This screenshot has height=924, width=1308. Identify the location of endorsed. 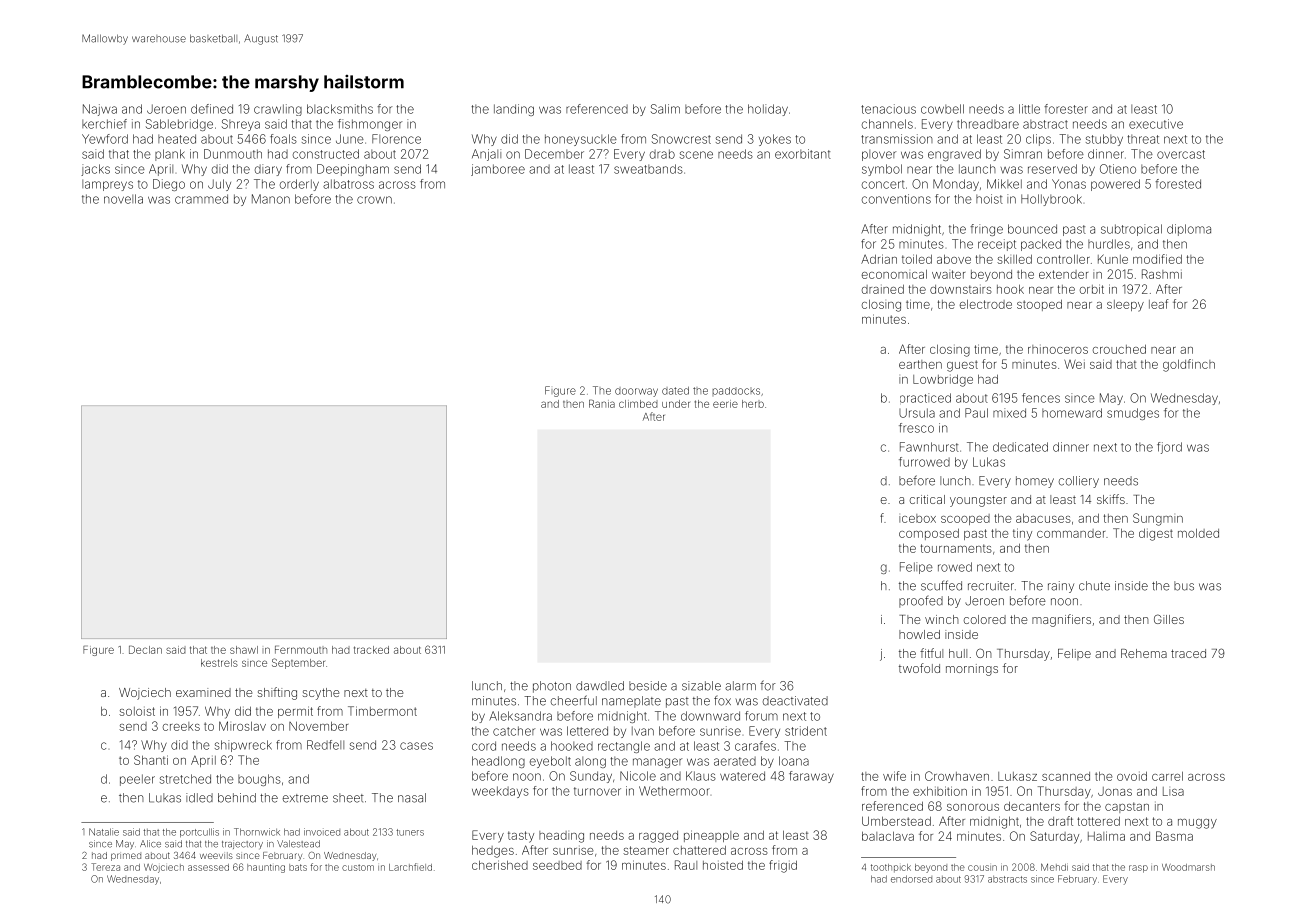
(911, 879).
